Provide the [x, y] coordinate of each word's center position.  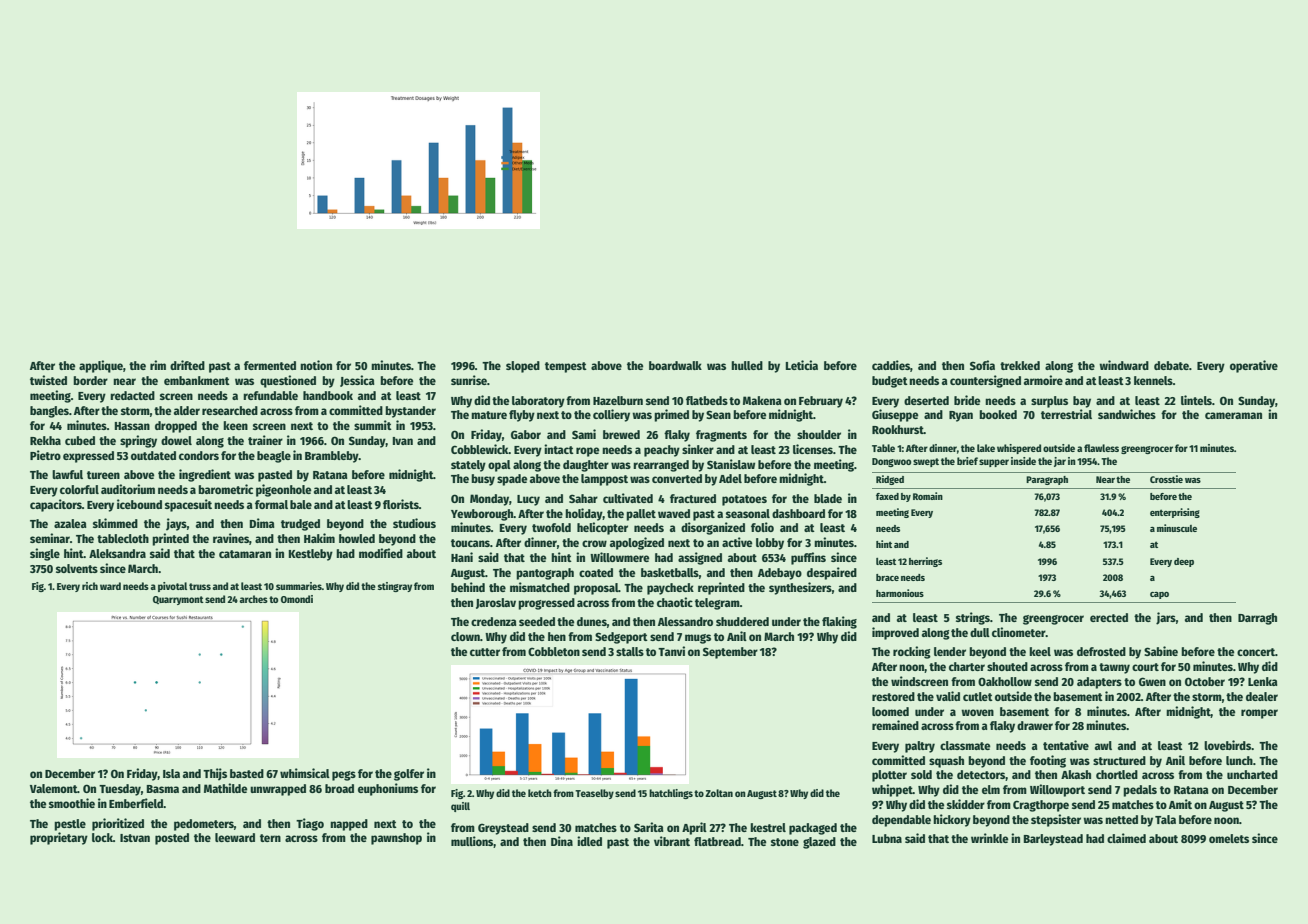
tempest [566, 367]
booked [998, 414]
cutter [485, 652]
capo [1159, 595]
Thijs [215, 774]
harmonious [900, 593]
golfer [409, 775]
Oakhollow [1005, 681]
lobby [770, 544]
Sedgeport [621, 638]
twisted [48, 380]
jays [176, 524]
